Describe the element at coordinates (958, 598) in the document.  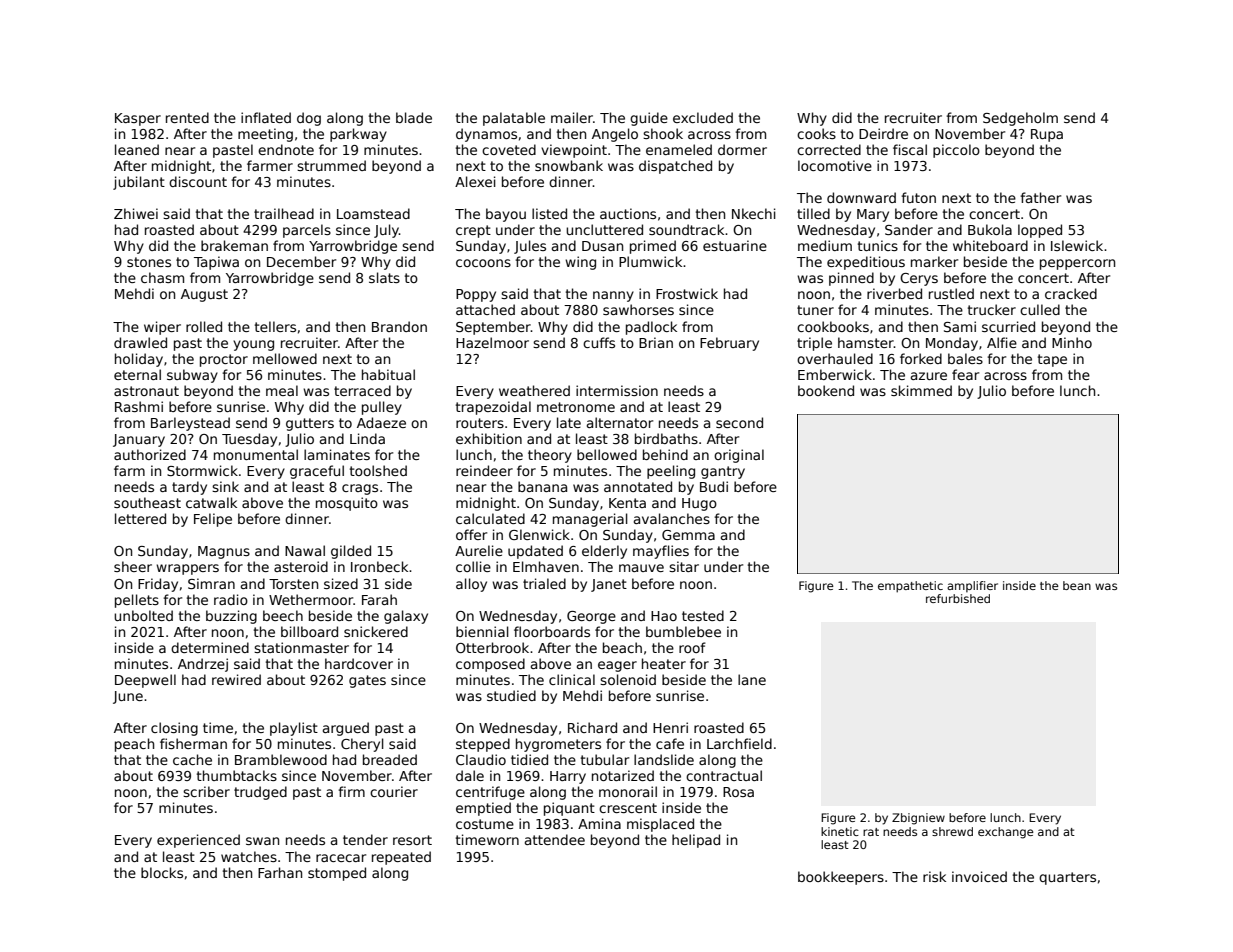
I see `refurbished` at that location.
